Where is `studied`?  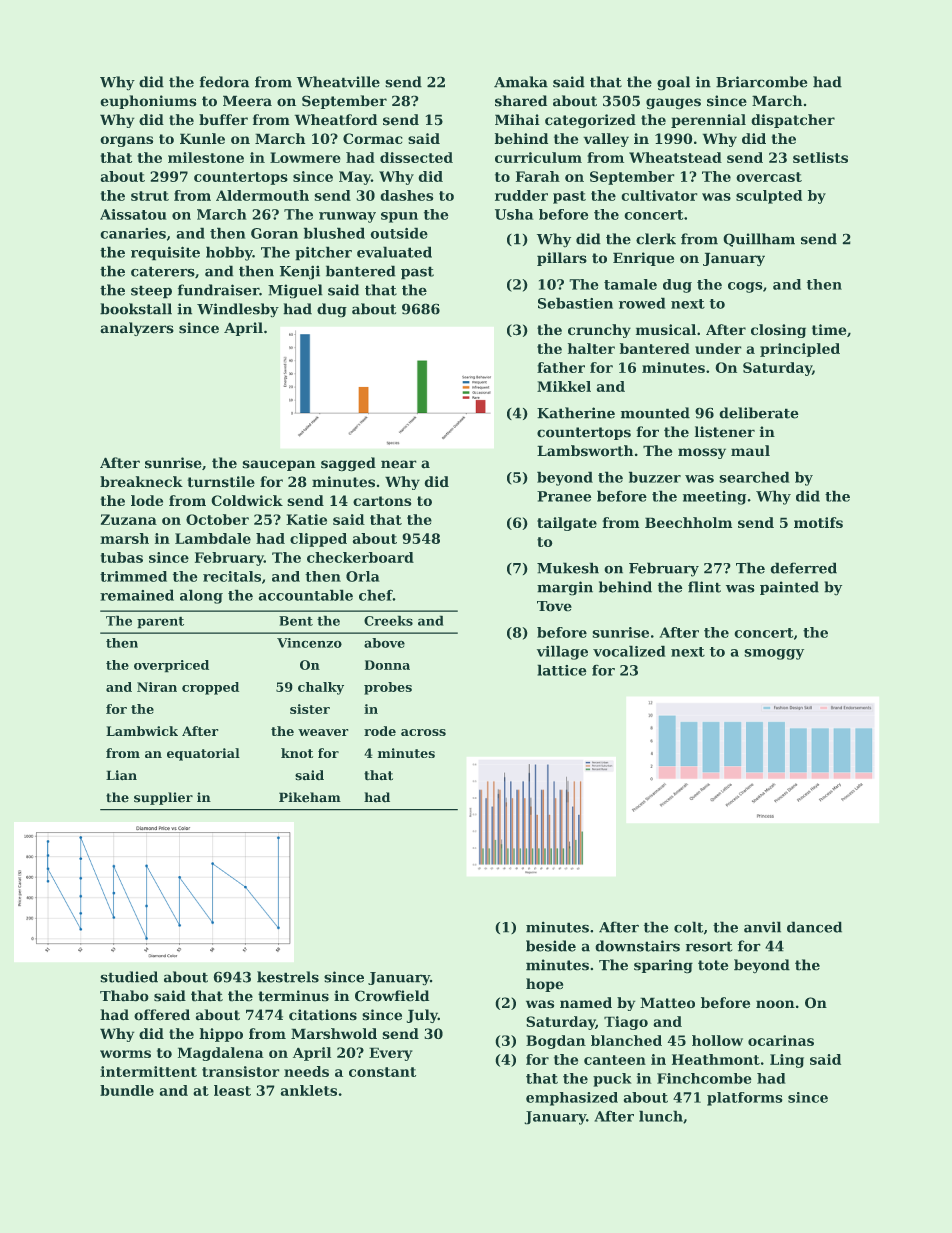 studied is located at coordinates (129, 977).
